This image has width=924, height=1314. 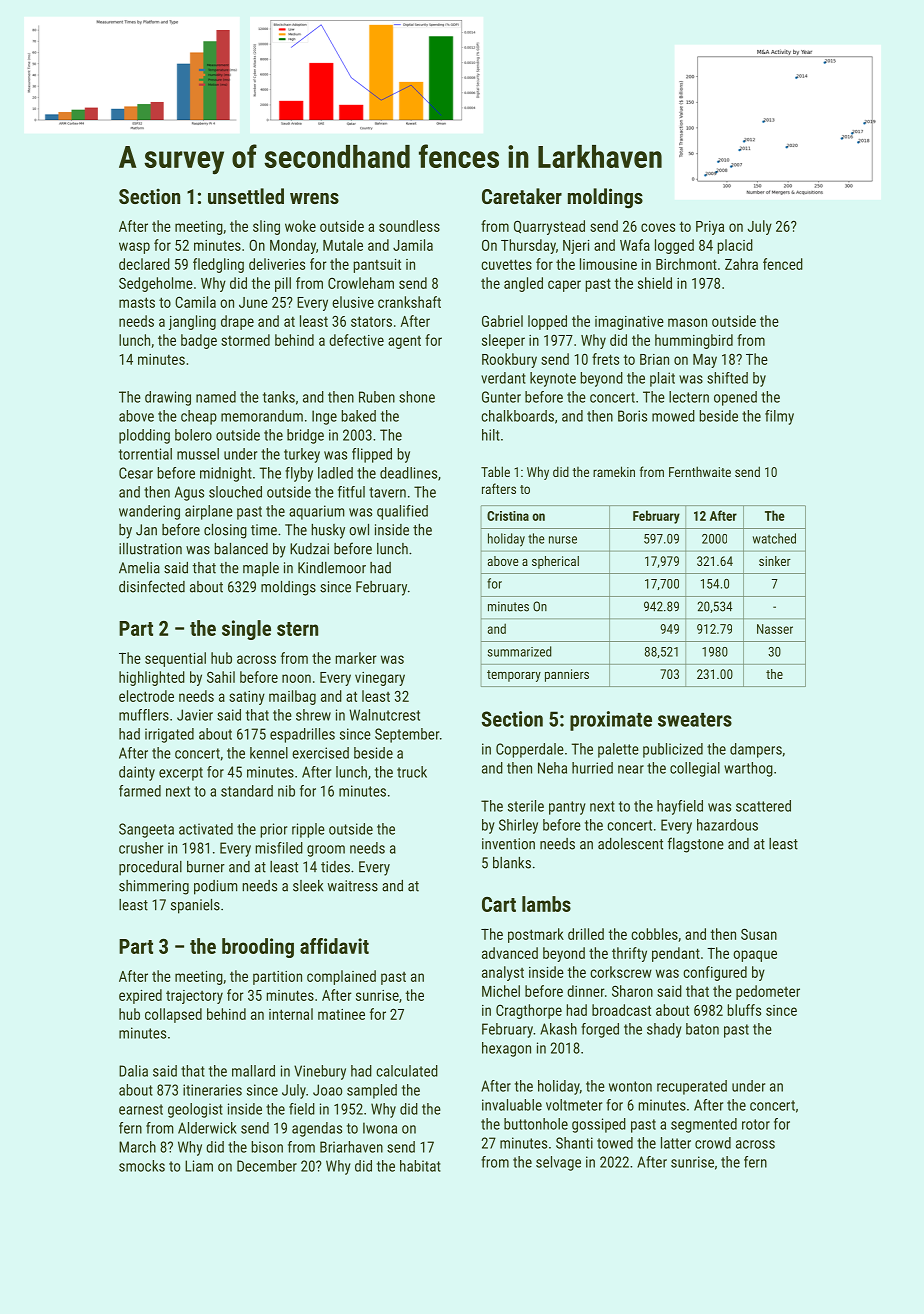 What do you see at coordinates (134, 248) in the image?
I see `wasp` at bounding box center [134, 248].
